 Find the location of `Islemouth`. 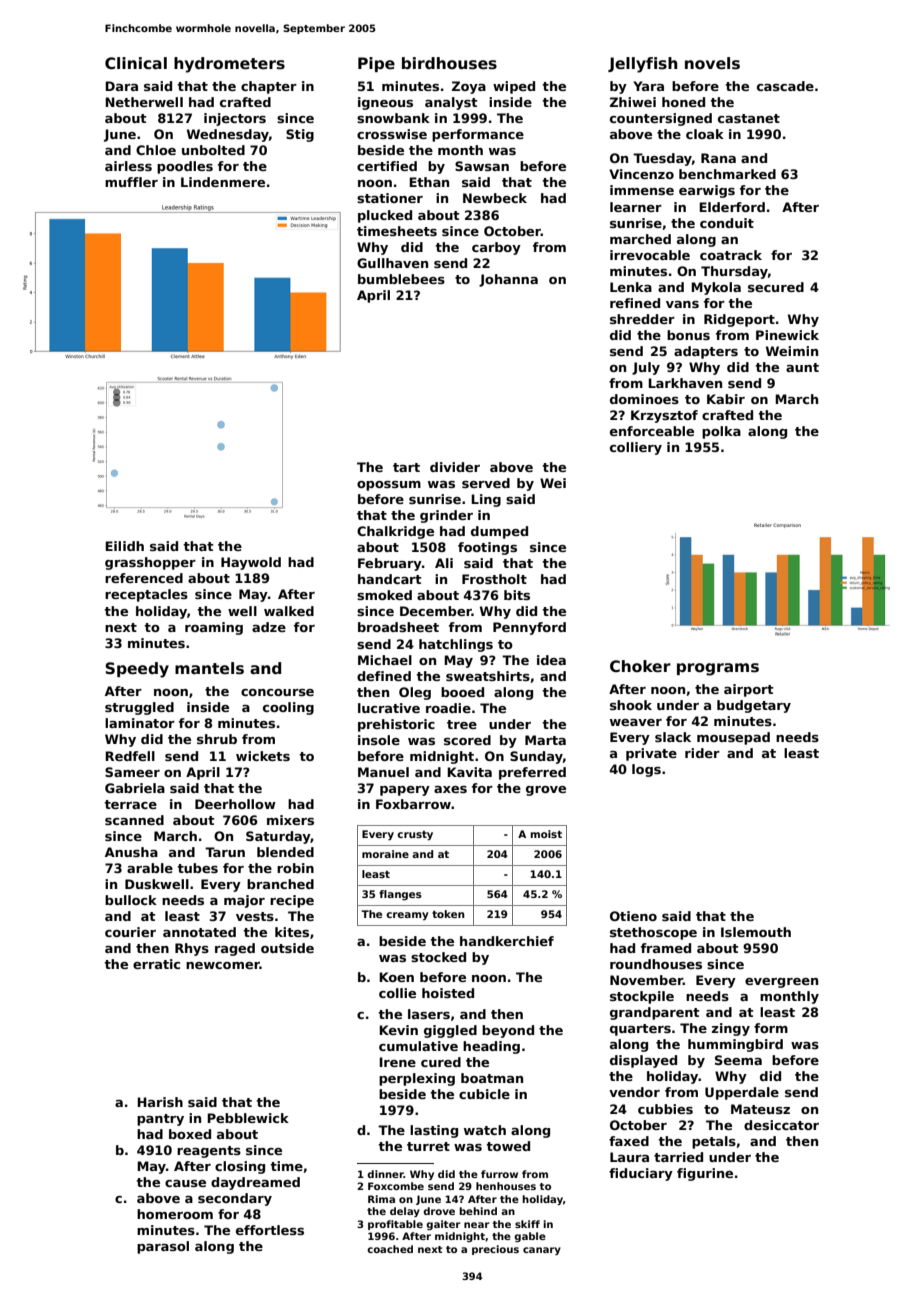

Islemouth is located at coordinates (756, 932).
